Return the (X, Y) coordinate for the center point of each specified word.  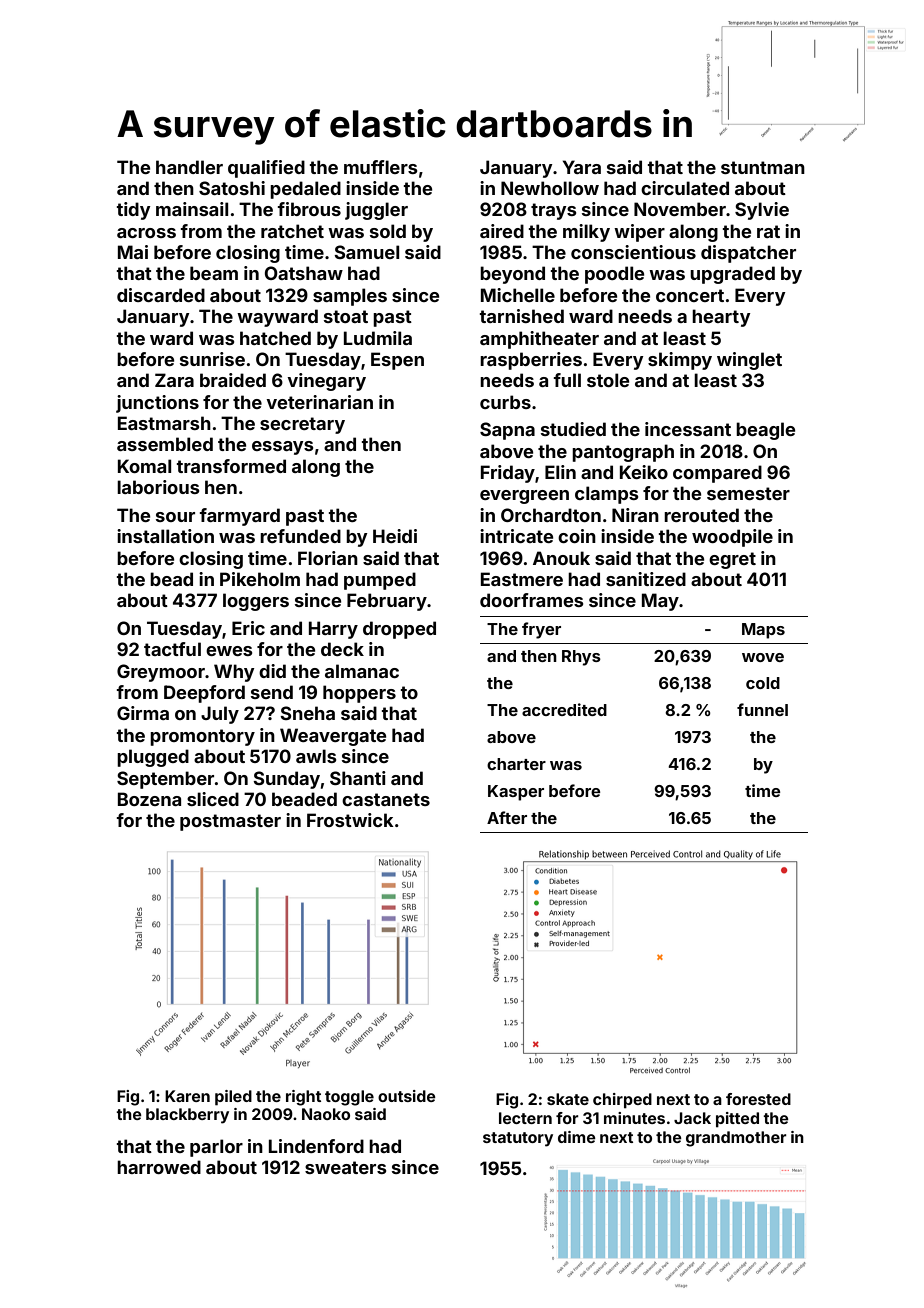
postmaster (230, 822)
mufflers (381, 167)
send (272, 692)
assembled (165, 444)
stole (608, 380)
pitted (737, 1120)
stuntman (763, 167)
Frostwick (350, 820)
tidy (133, 211)
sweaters (346, 1167)
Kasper (516, 793)
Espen (397, 361)
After (507, 817)
